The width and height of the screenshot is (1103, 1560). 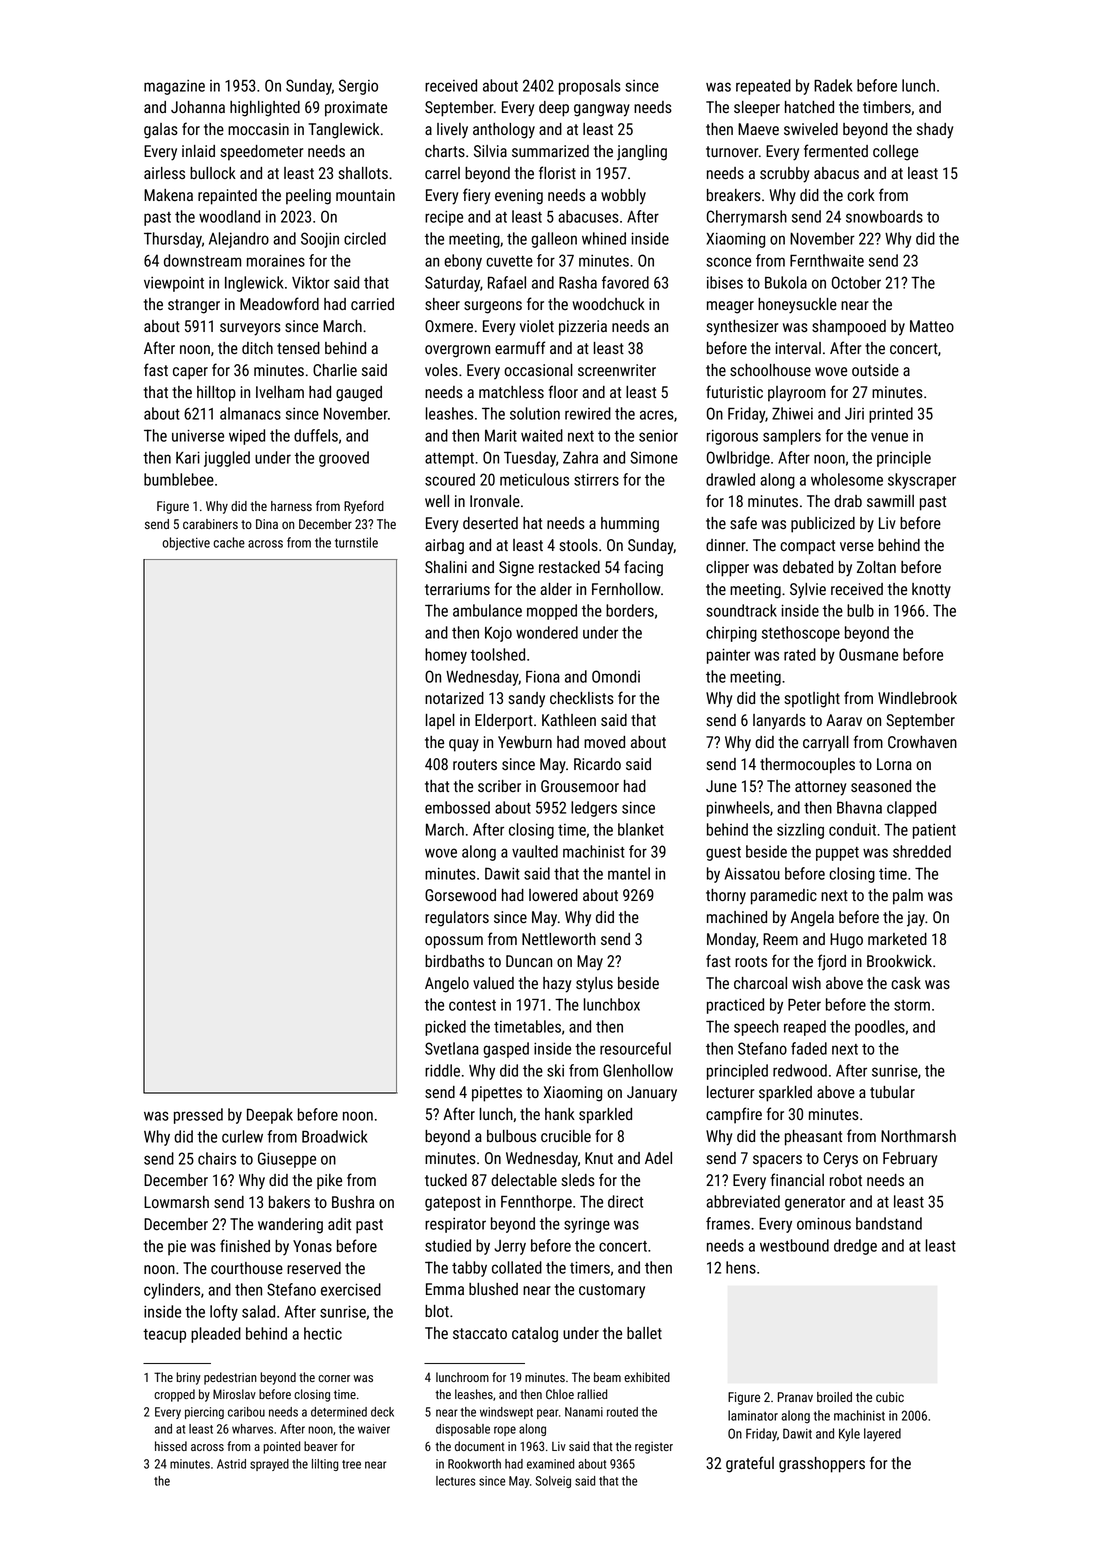 What do you see at coordinates (728, 656) in the screenshot?
I see `painter` at bounding box center [728, 656].
